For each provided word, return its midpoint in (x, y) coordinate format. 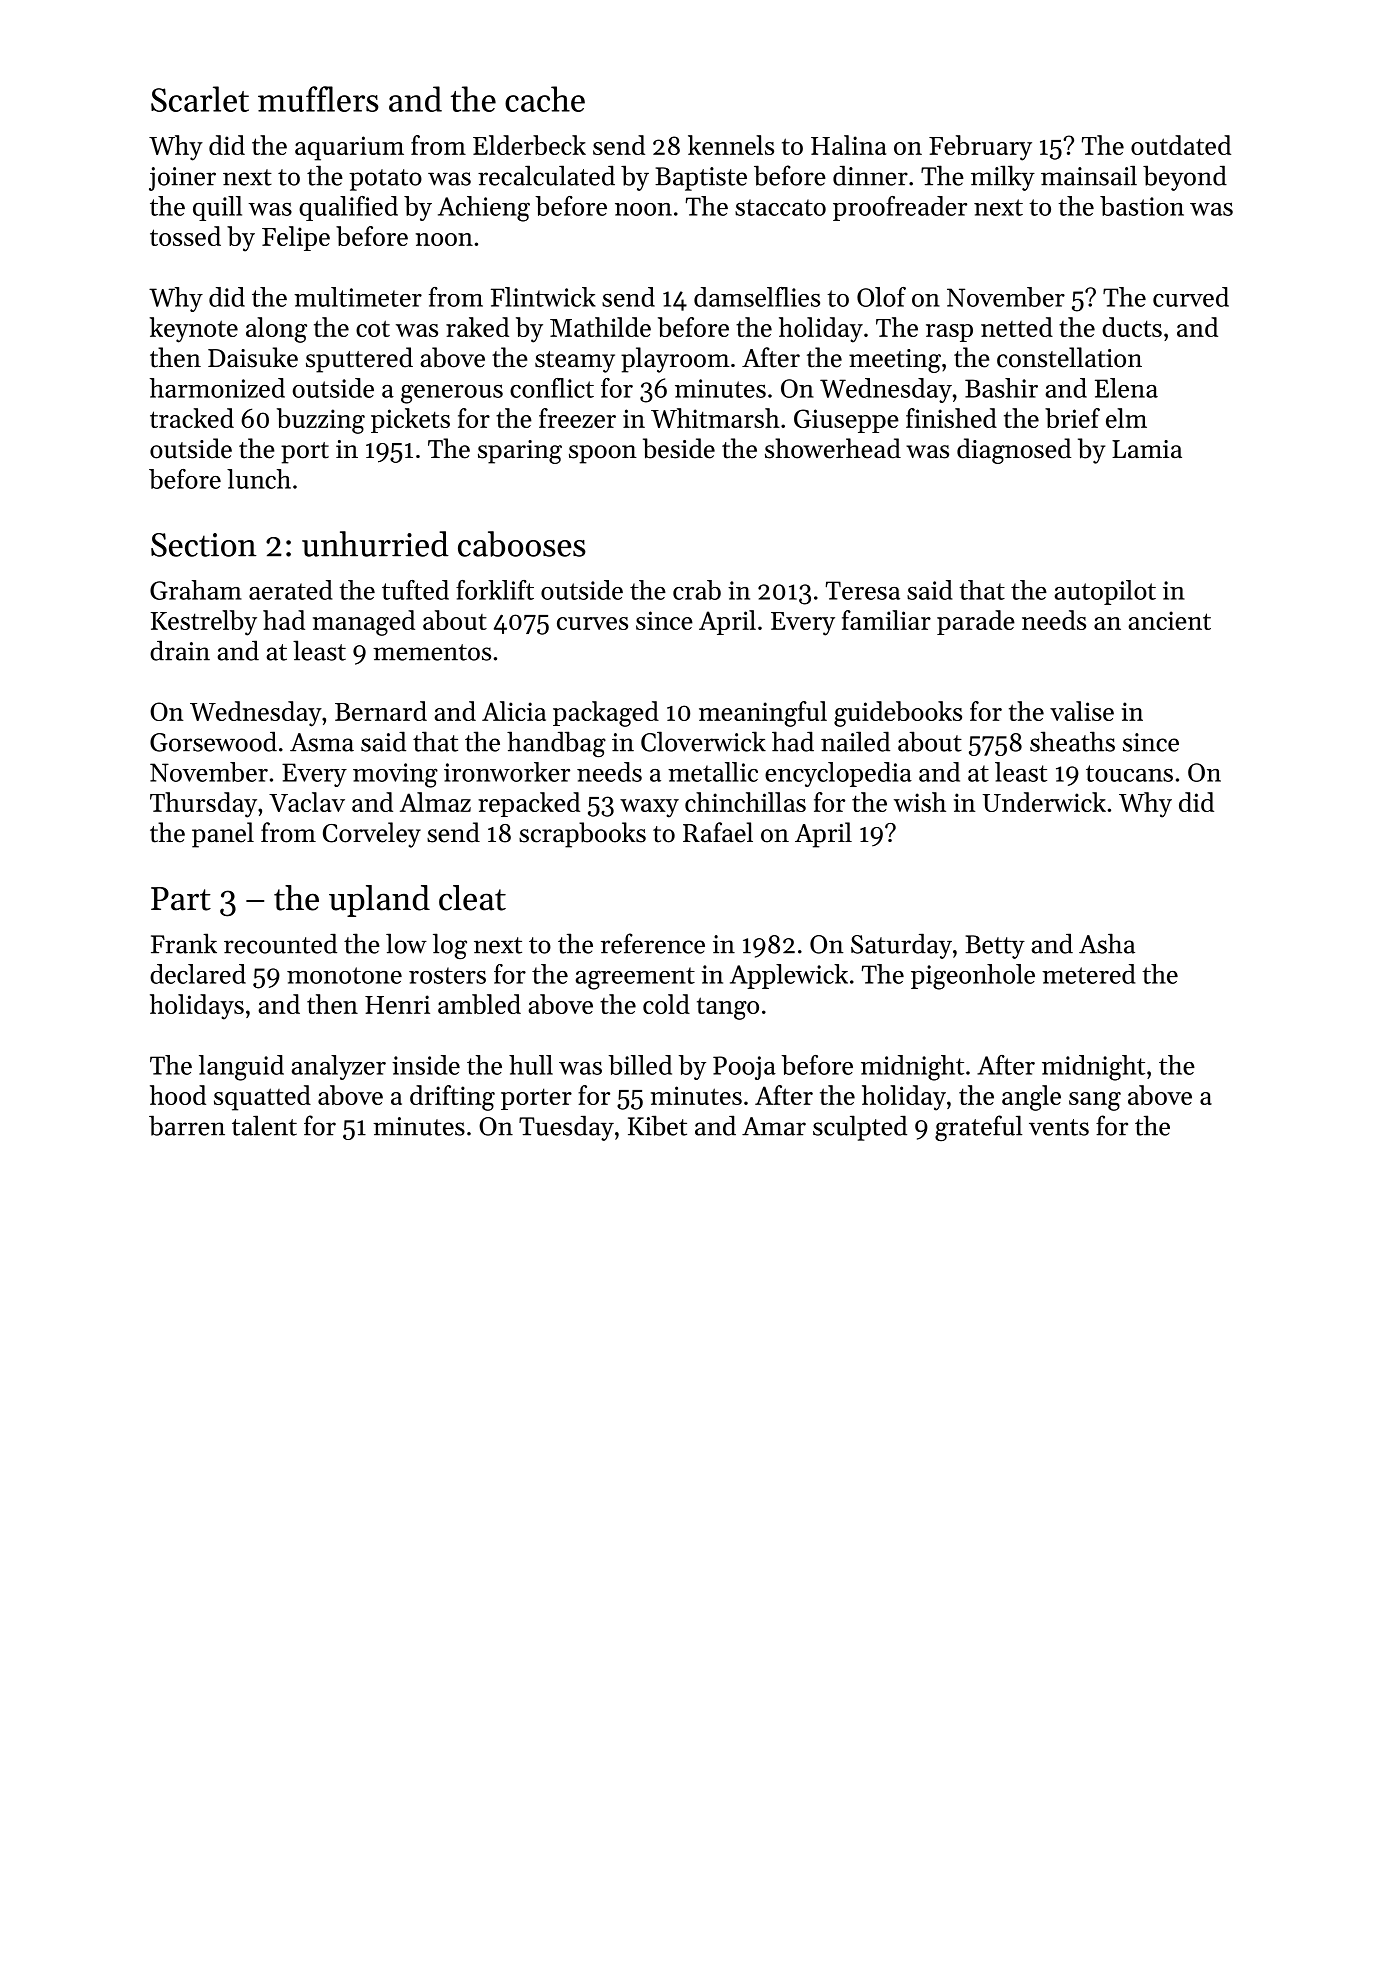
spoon (603, 454)
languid (241, 1068)
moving (395, 775)
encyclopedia (838, 774)
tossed (185, 236)
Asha (1107, 943)
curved (1191, 297)
